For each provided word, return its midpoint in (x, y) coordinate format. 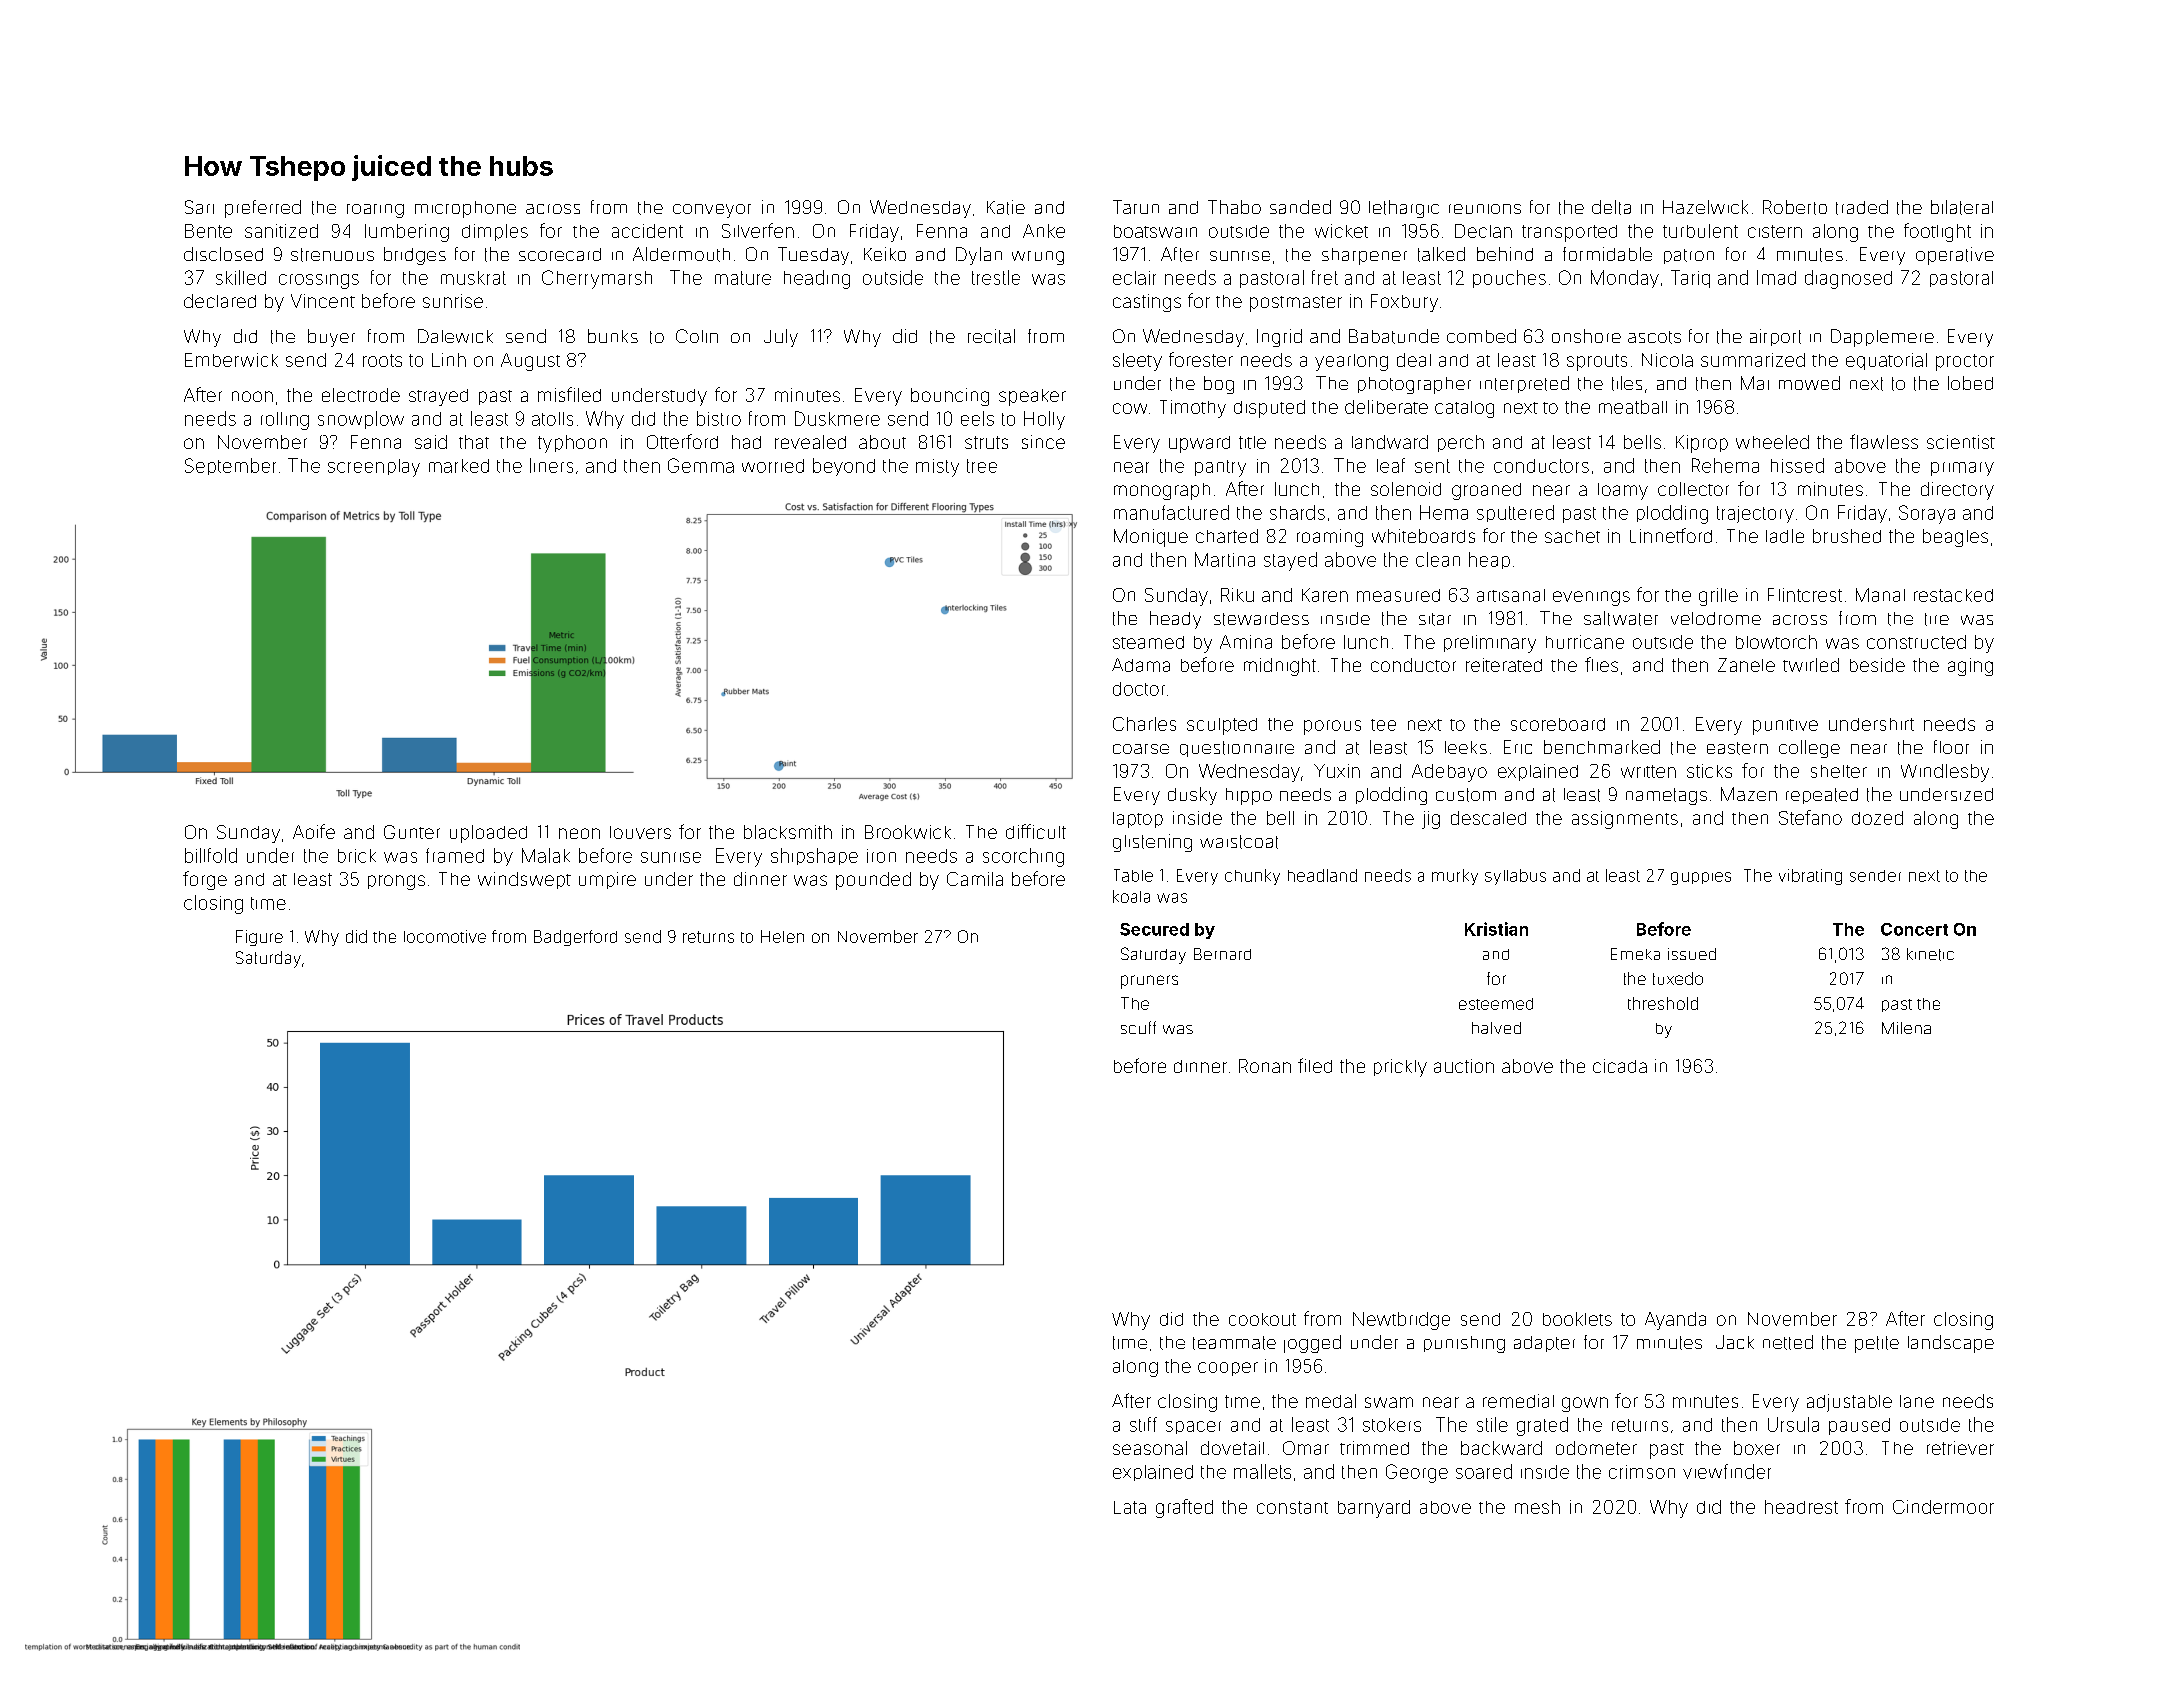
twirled (1811, 665)
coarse (1141, 749)
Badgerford (575, 938)
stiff (1143, 1424)
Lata (1130, 1507)
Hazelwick (1705, 207)
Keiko (885, 254)
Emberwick (231, 360)
